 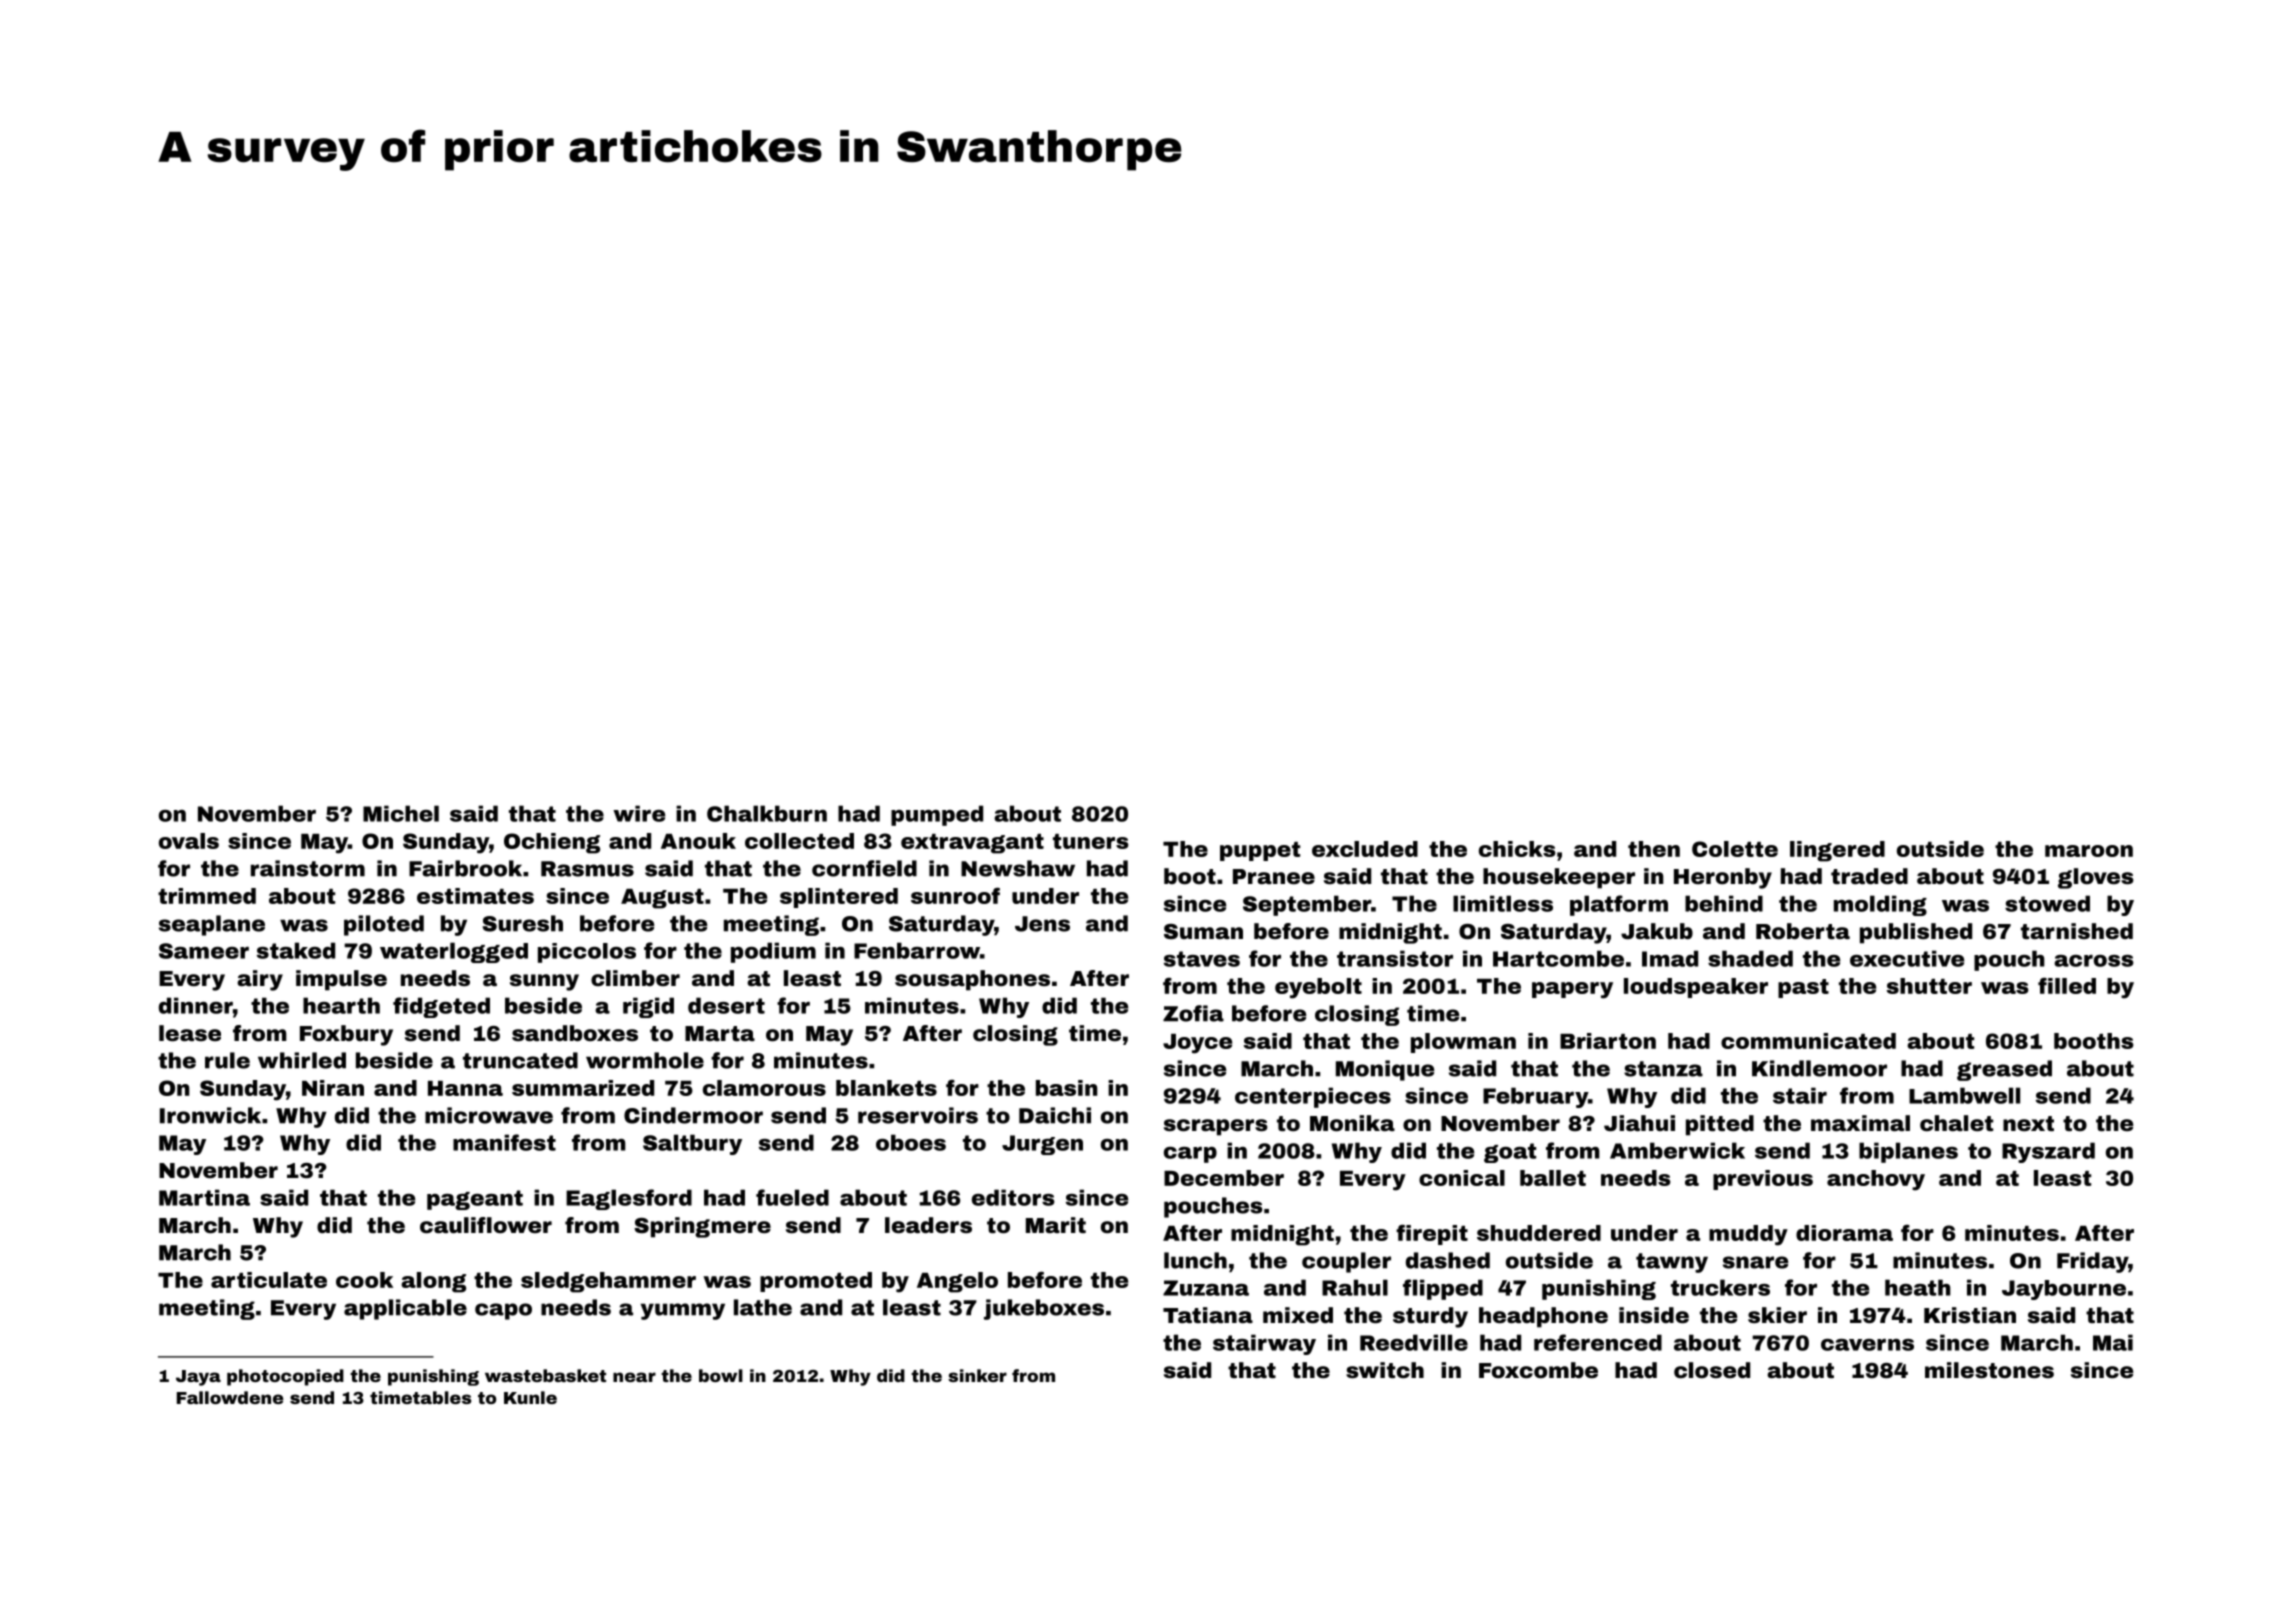 I want to click on September, so click(x=1307, y=905).
